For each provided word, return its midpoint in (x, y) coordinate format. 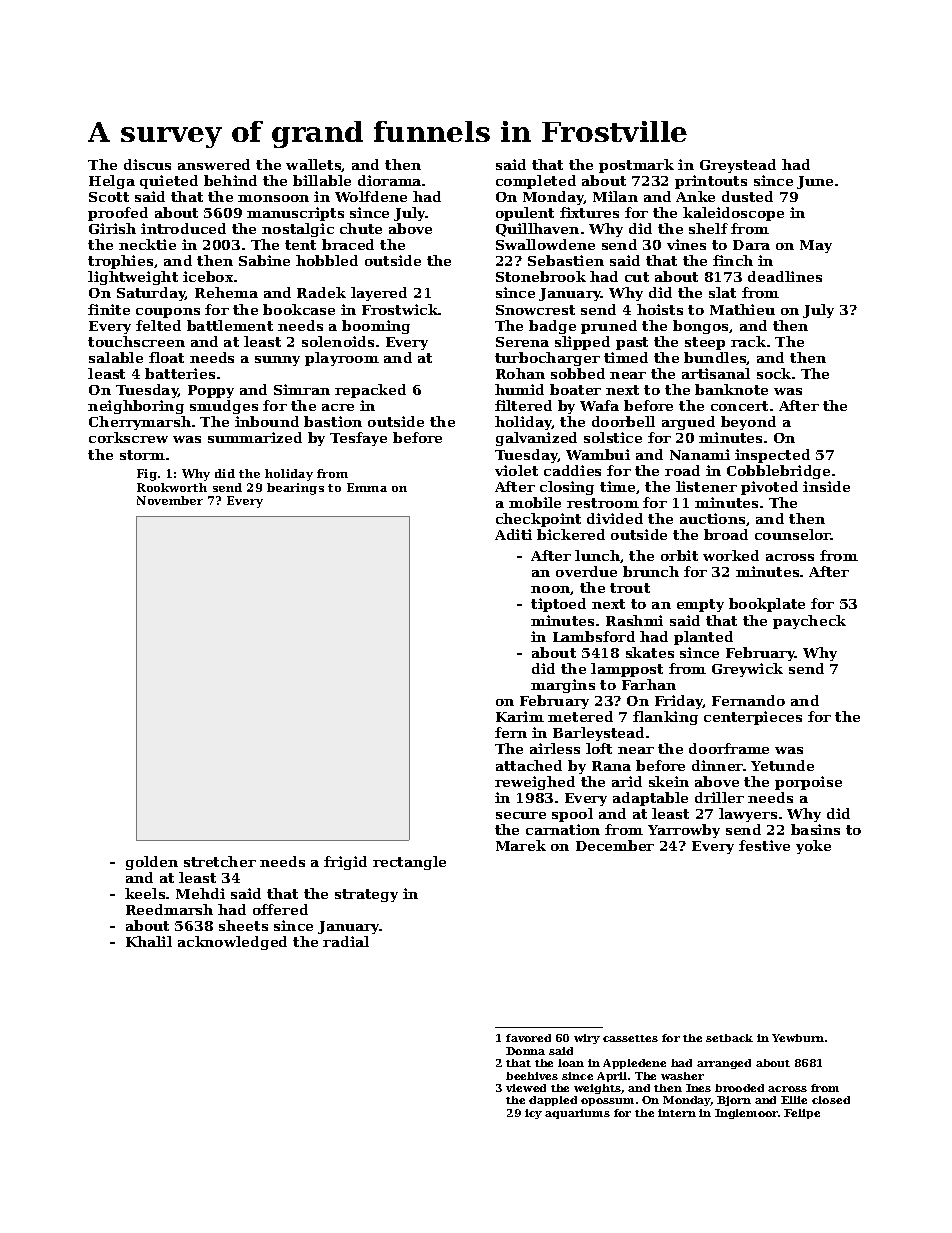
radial (346, 941)
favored (528, 1038)
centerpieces (753, 718)
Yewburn (798, 1038)
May (816, 246)
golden (152, 863)
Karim (520, 716)
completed (536, 182)
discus (147, 164)
